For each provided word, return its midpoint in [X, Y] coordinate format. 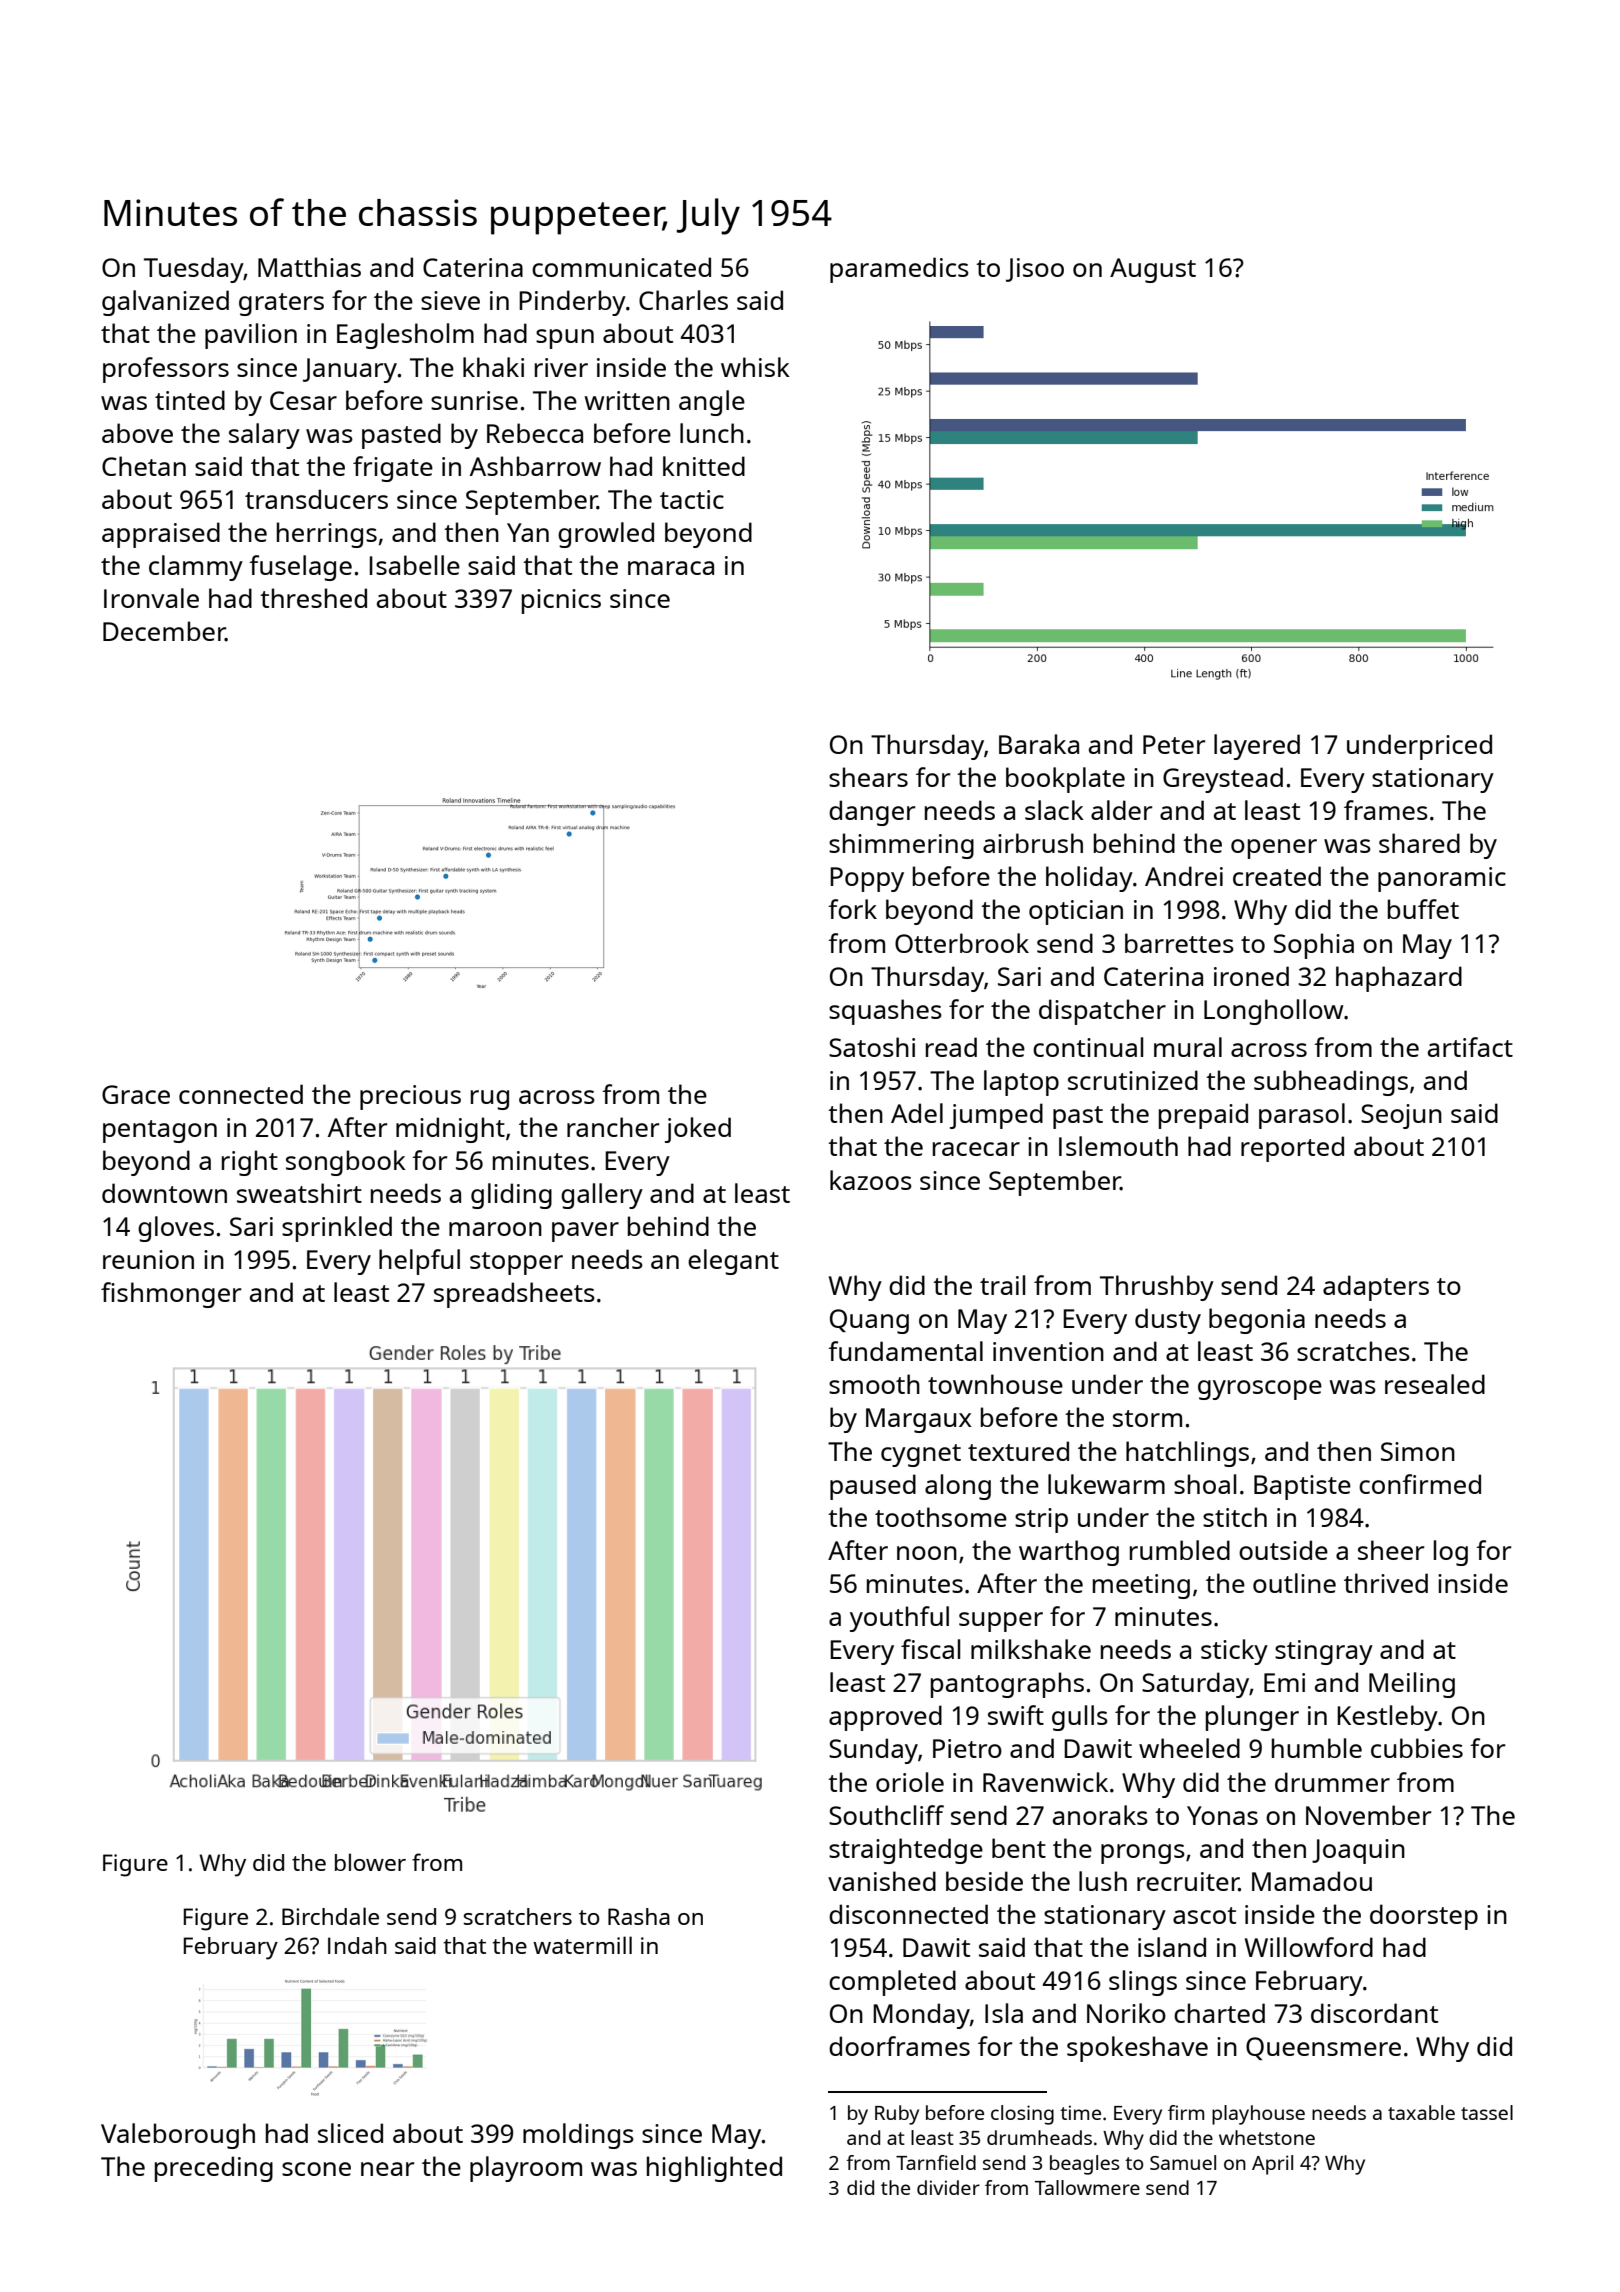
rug [490, 1100]
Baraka [1039, 744]
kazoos [871, 1180]
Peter [1174, 744]
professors [166, 370]
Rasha [639, 1916]
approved [885, 1718]
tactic [692, 499]
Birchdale [330, 1916]
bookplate [1065, 780]
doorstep [1424, 1917]
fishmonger [171, 1295]
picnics [561, 601]
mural [1188, 1047]
